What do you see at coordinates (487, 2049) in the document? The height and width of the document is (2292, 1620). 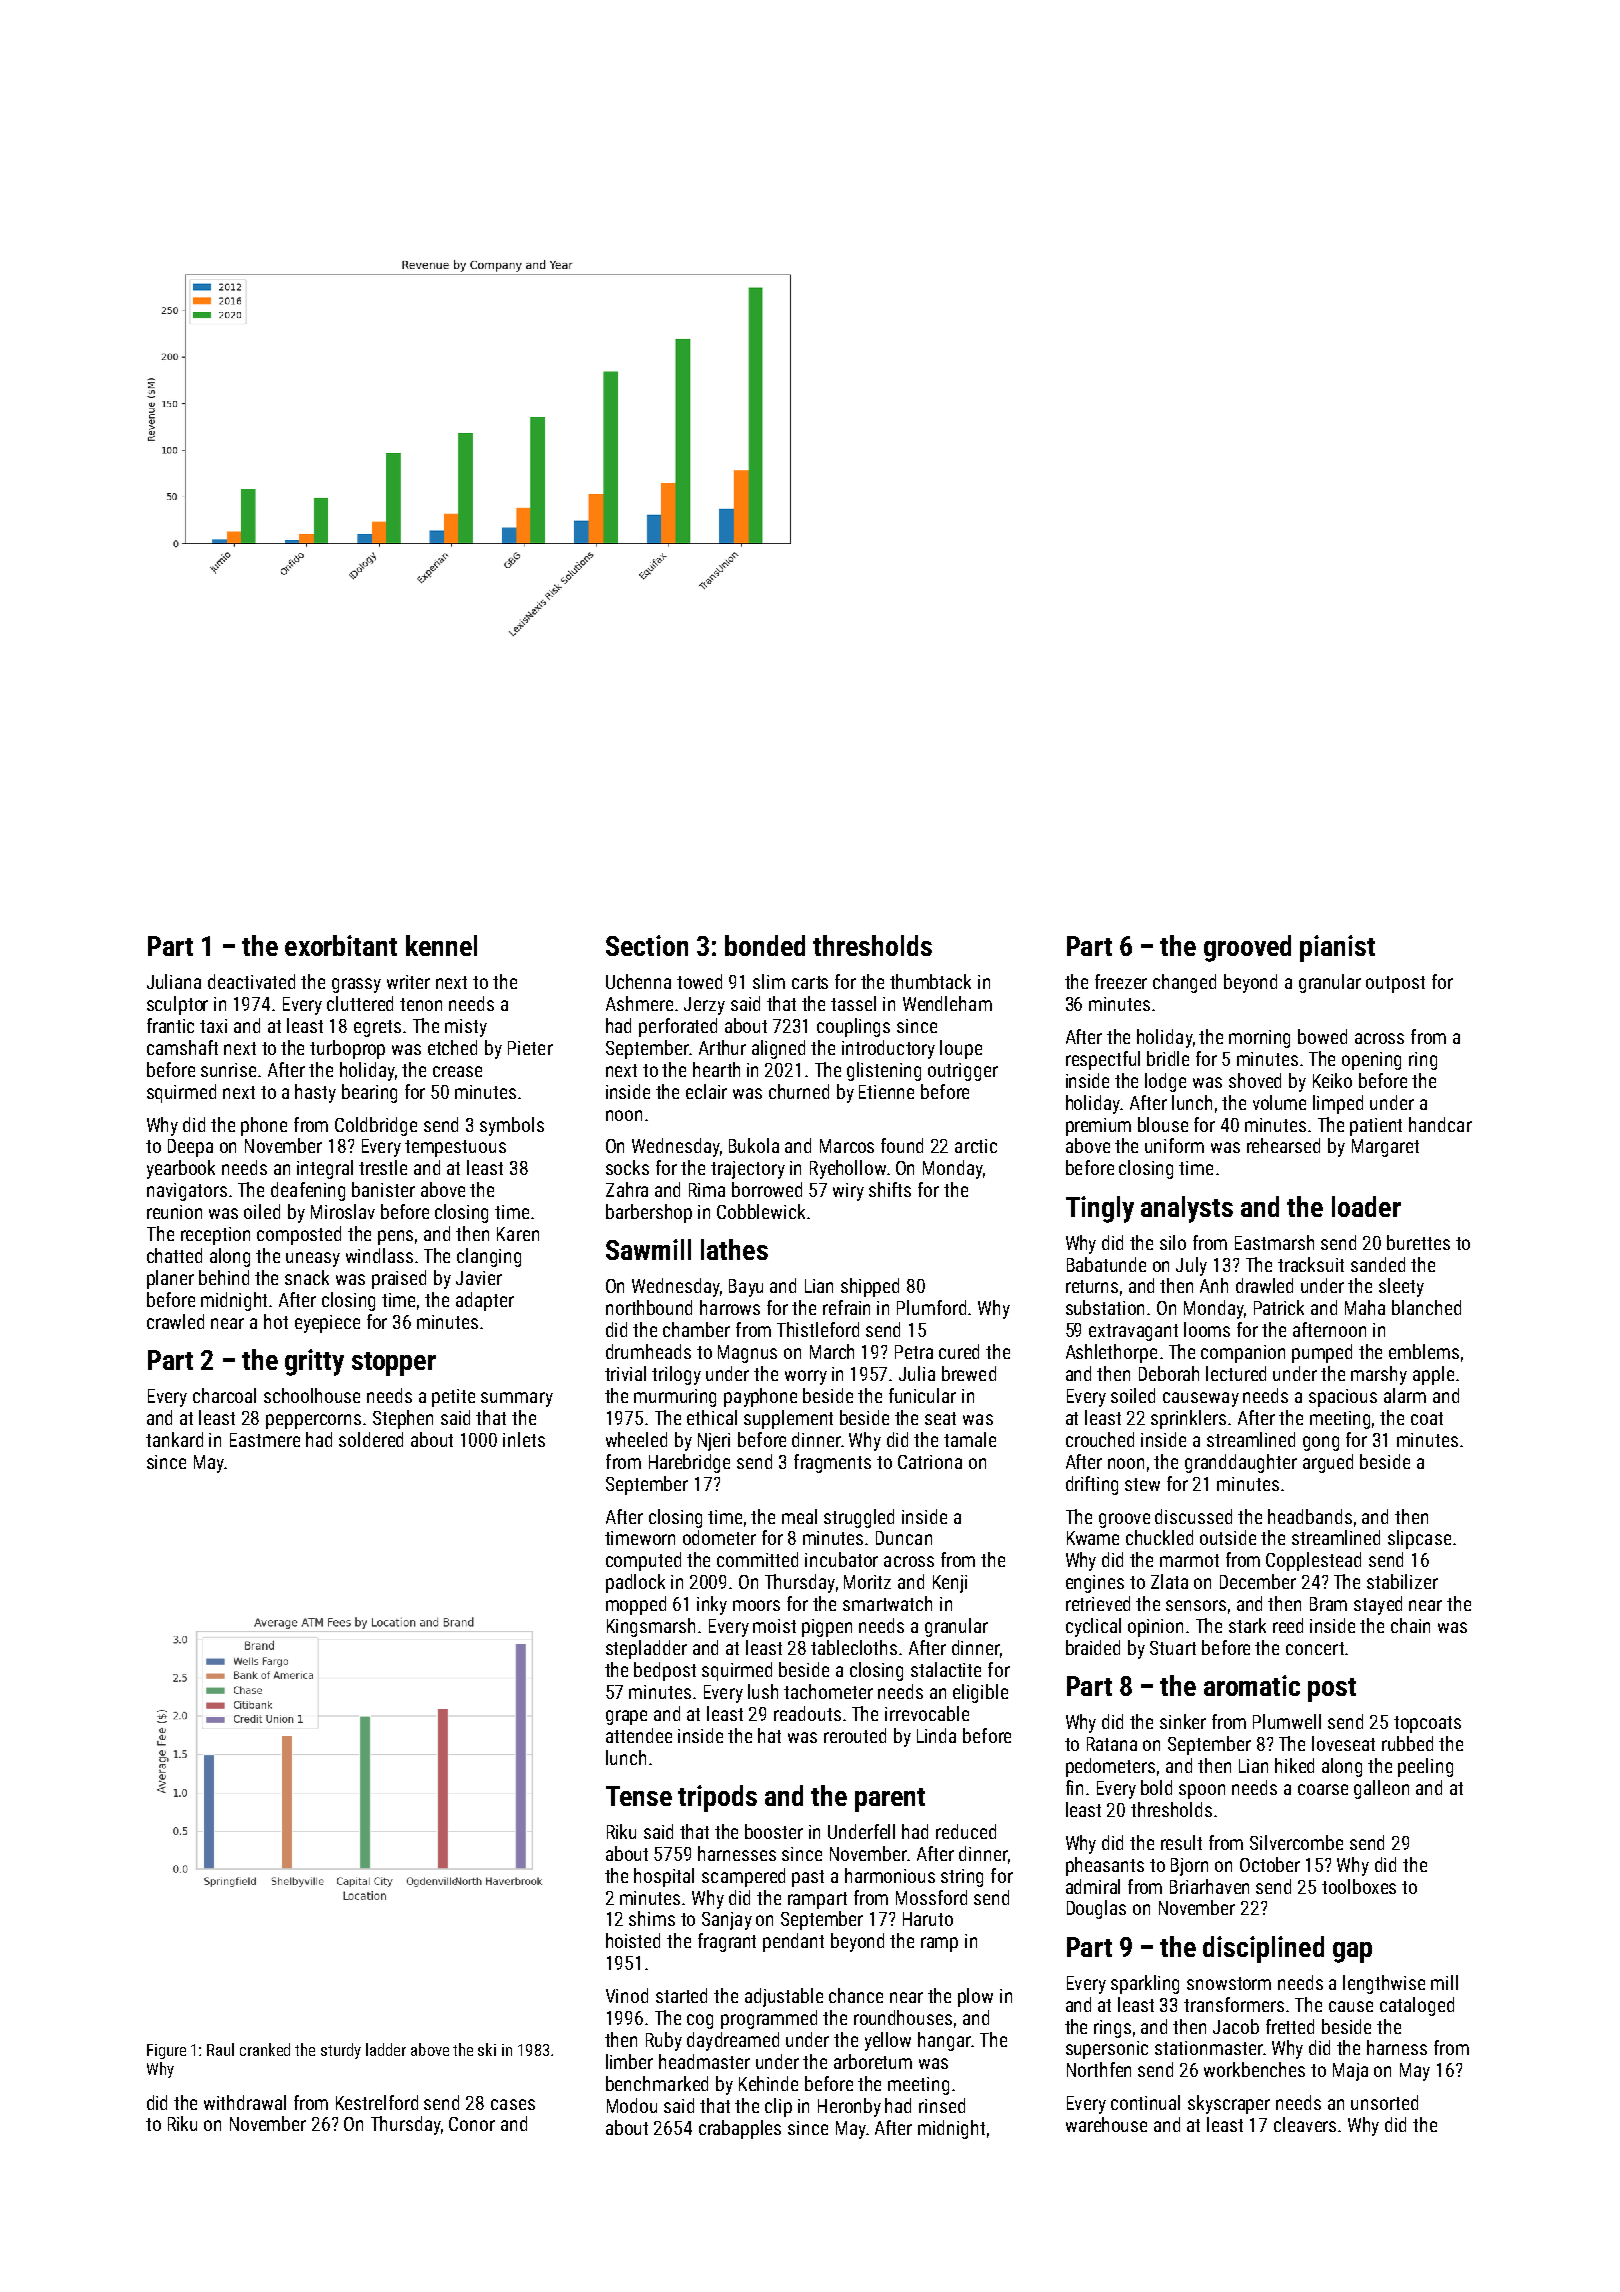 I see `ski` at bounding box center [487, 2049].
